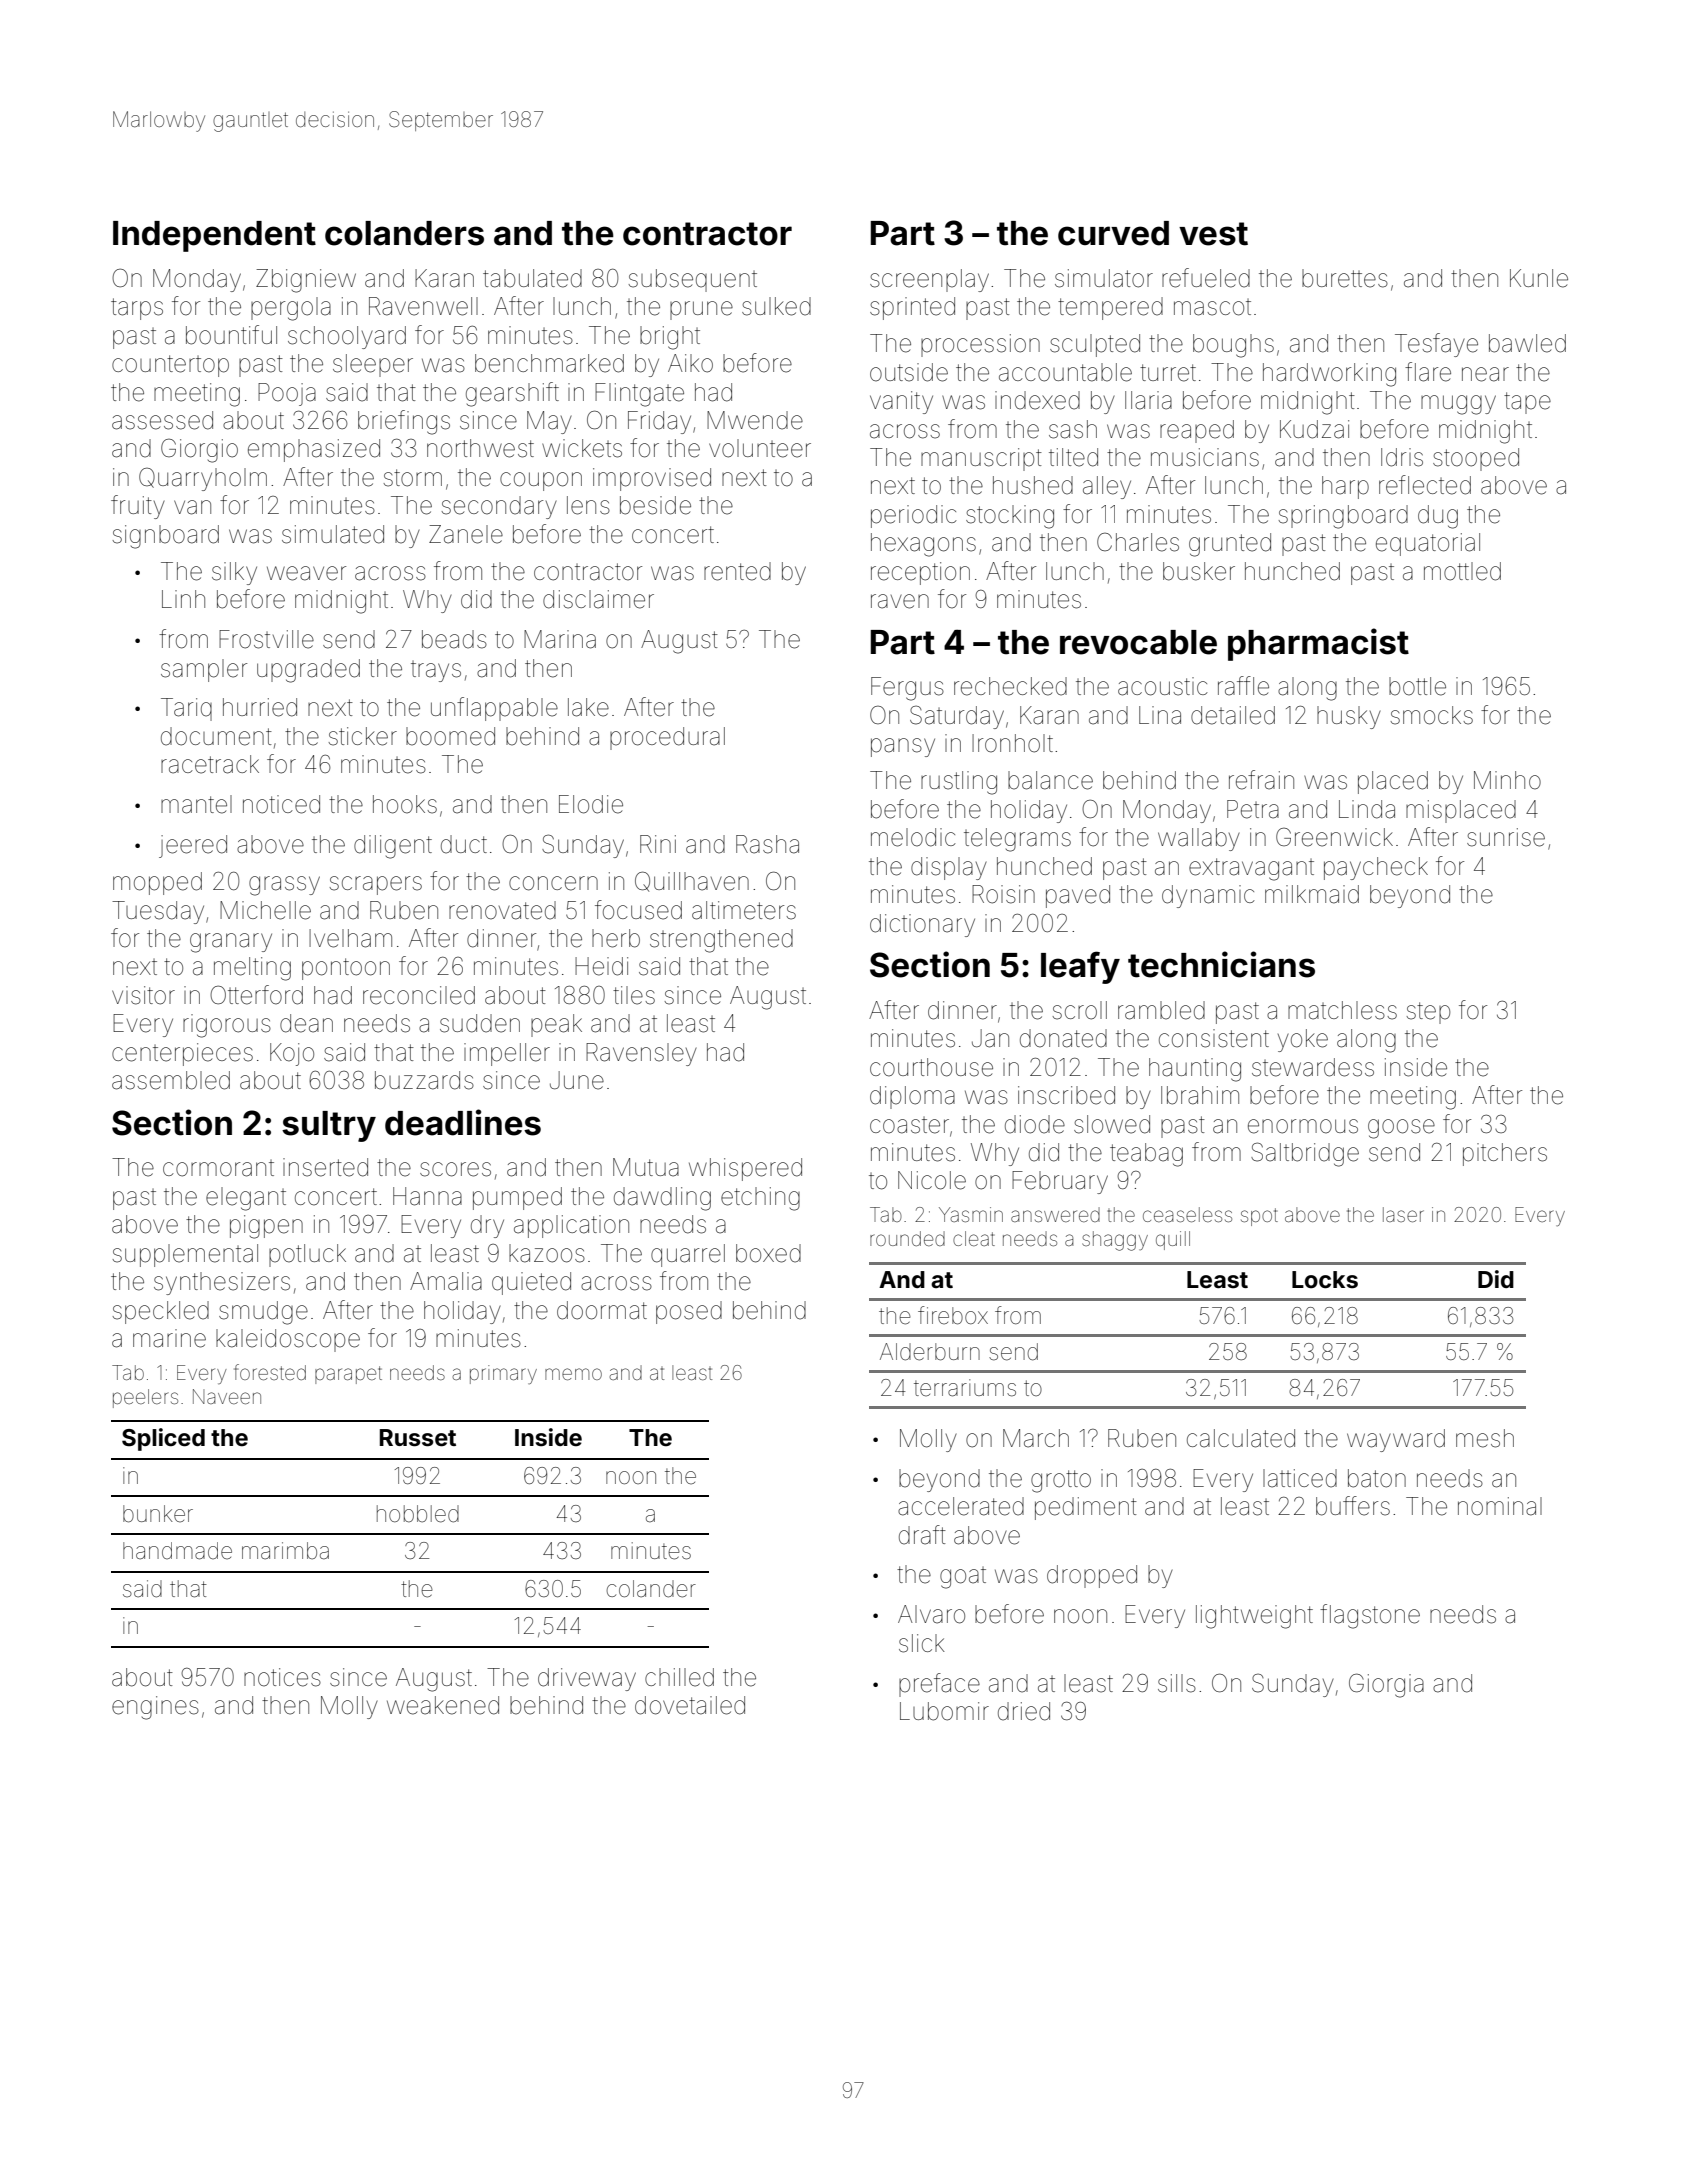  What do you see at coordinates (1036, 1438) in the screenshot?
I see `March` at bounding box center [1036, 1438].
